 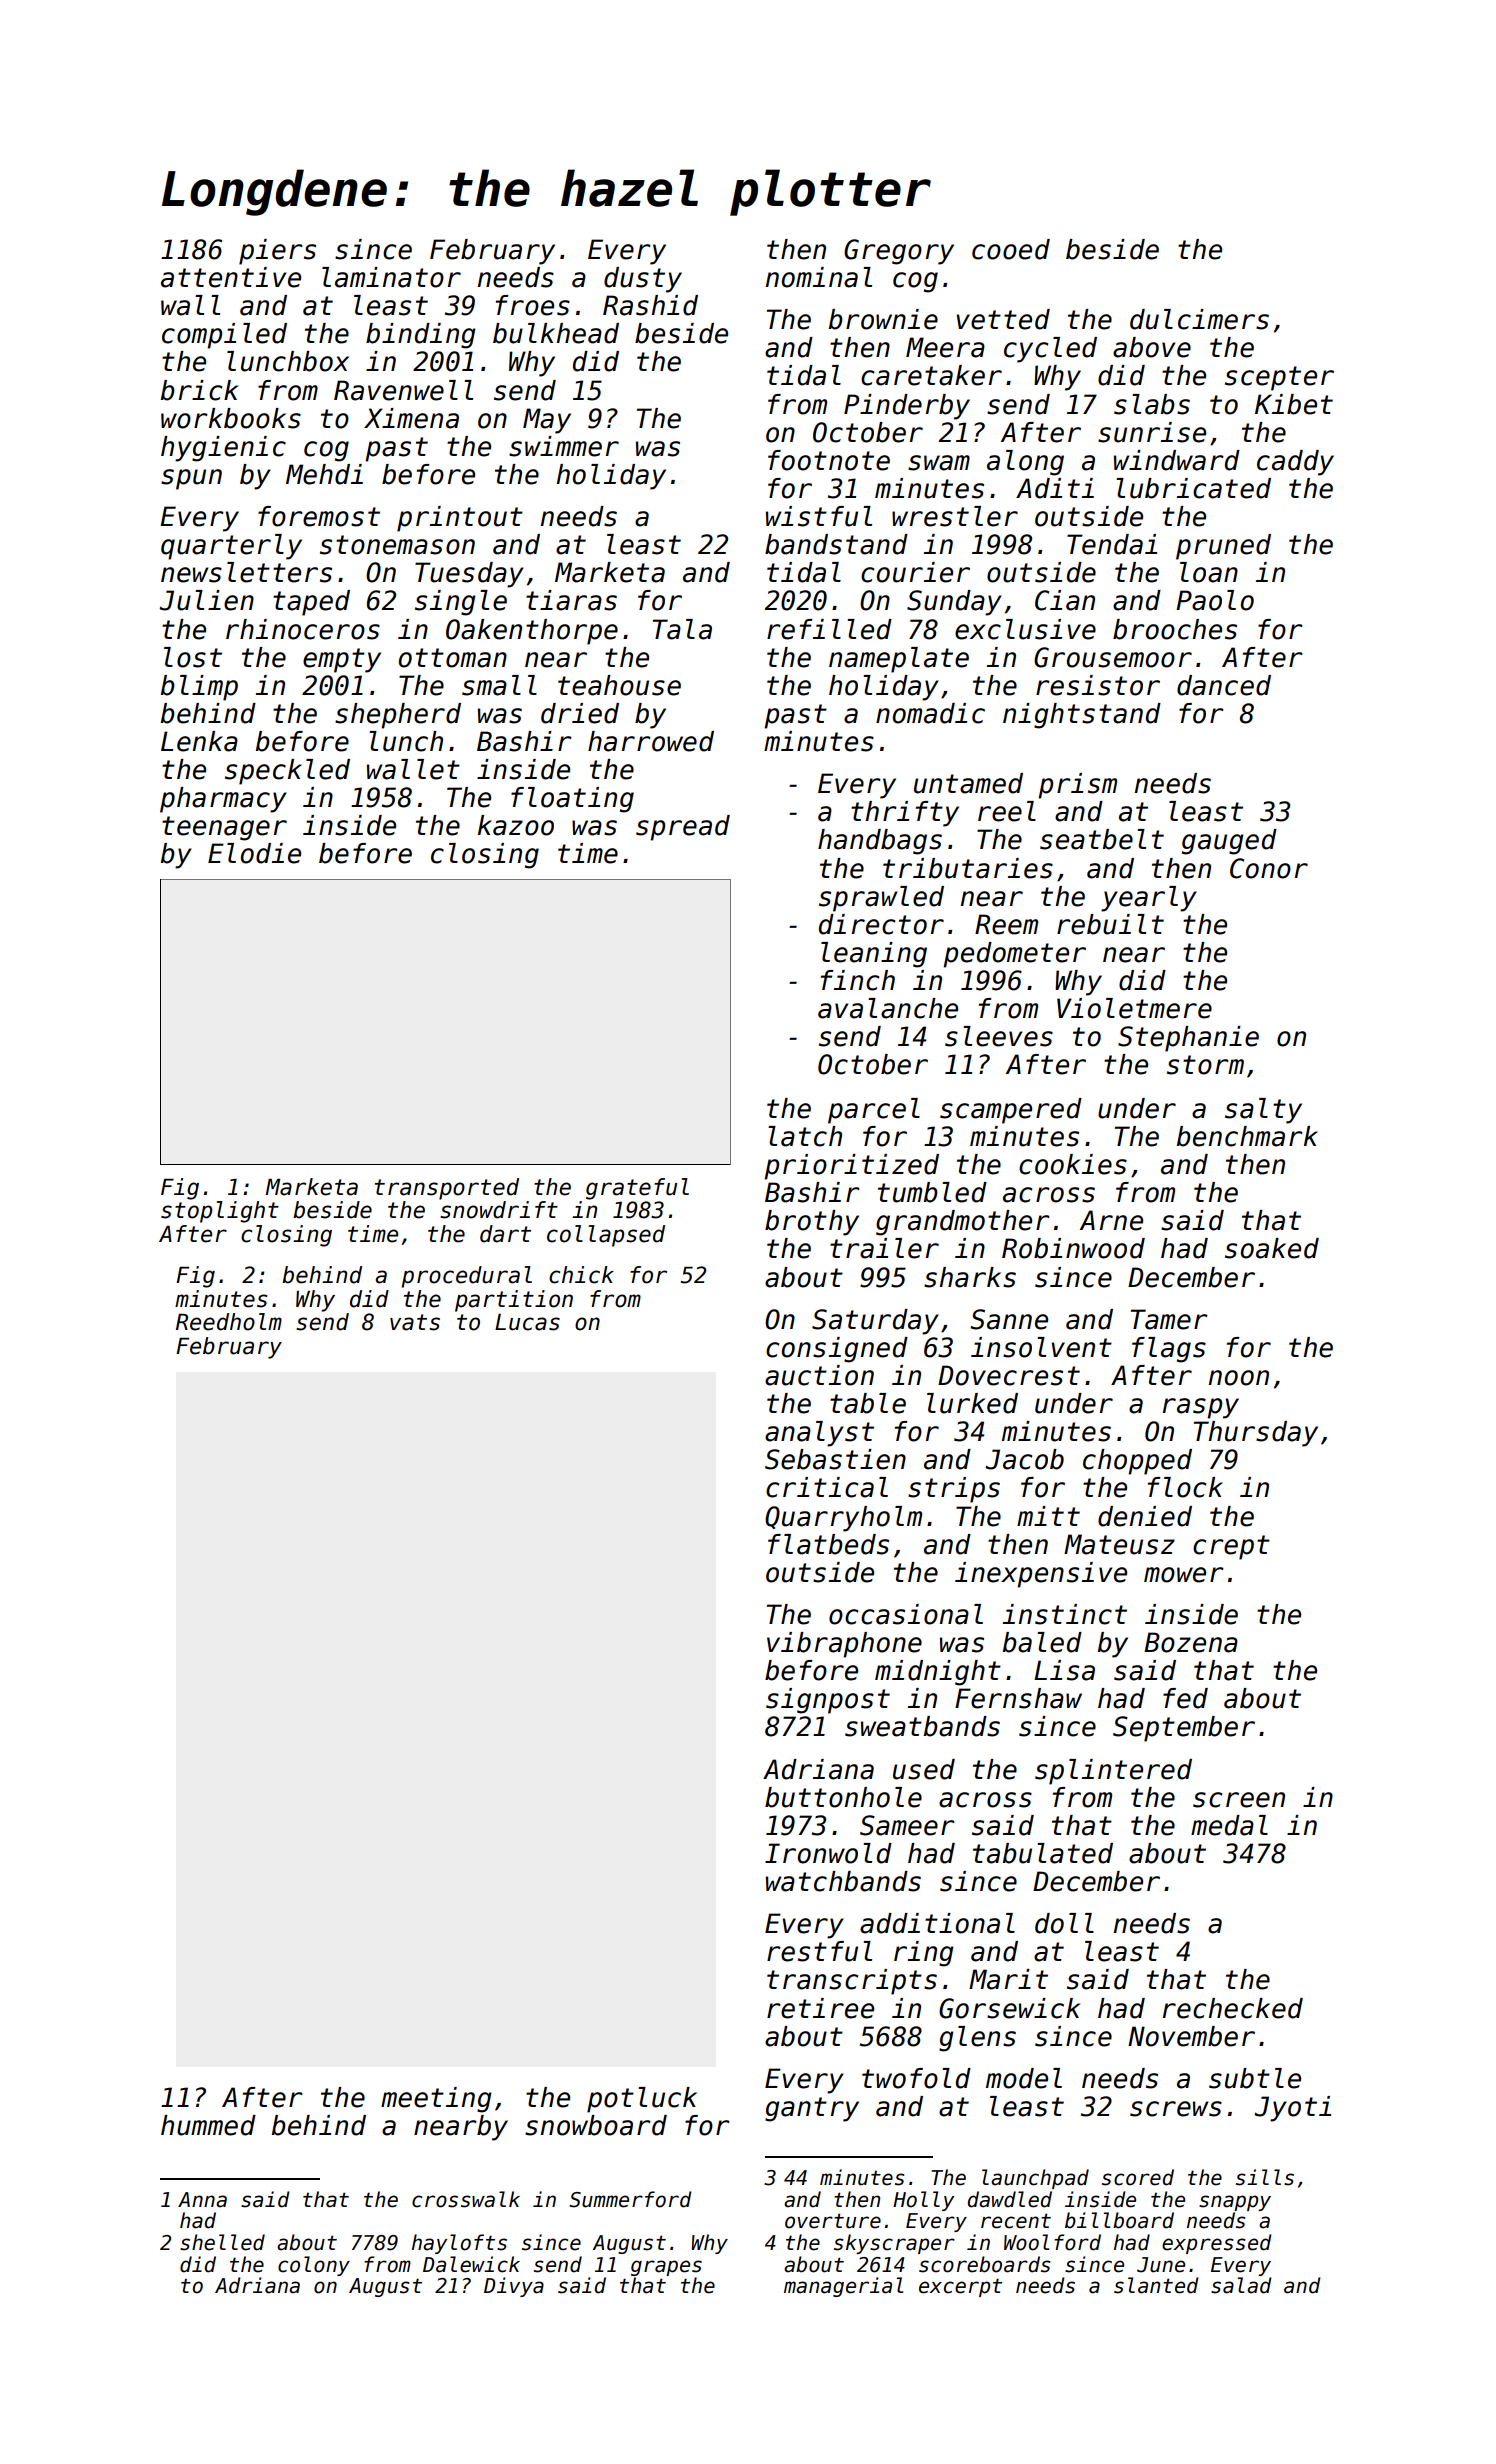 What do you see at coordinates (1269, 868) in the page?
I see `Conor` at bounding box center [1269, 868].
